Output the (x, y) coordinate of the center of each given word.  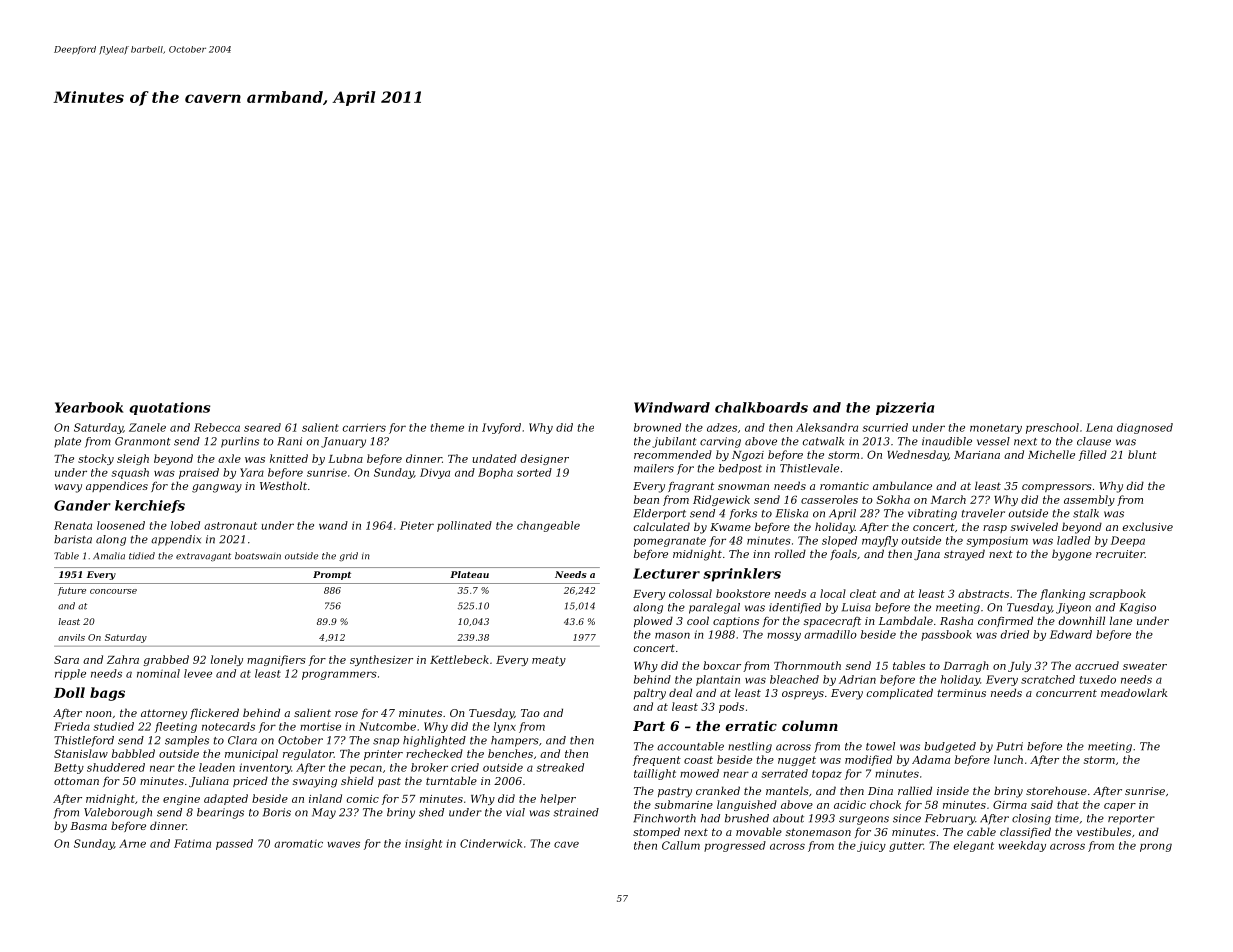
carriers (364, 427)
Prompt (332, 575)
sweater (1145, 666)
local (833, 593)
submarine (684, 804)
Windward (672, 407)
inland (325, 798)
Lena (1099, 427)
